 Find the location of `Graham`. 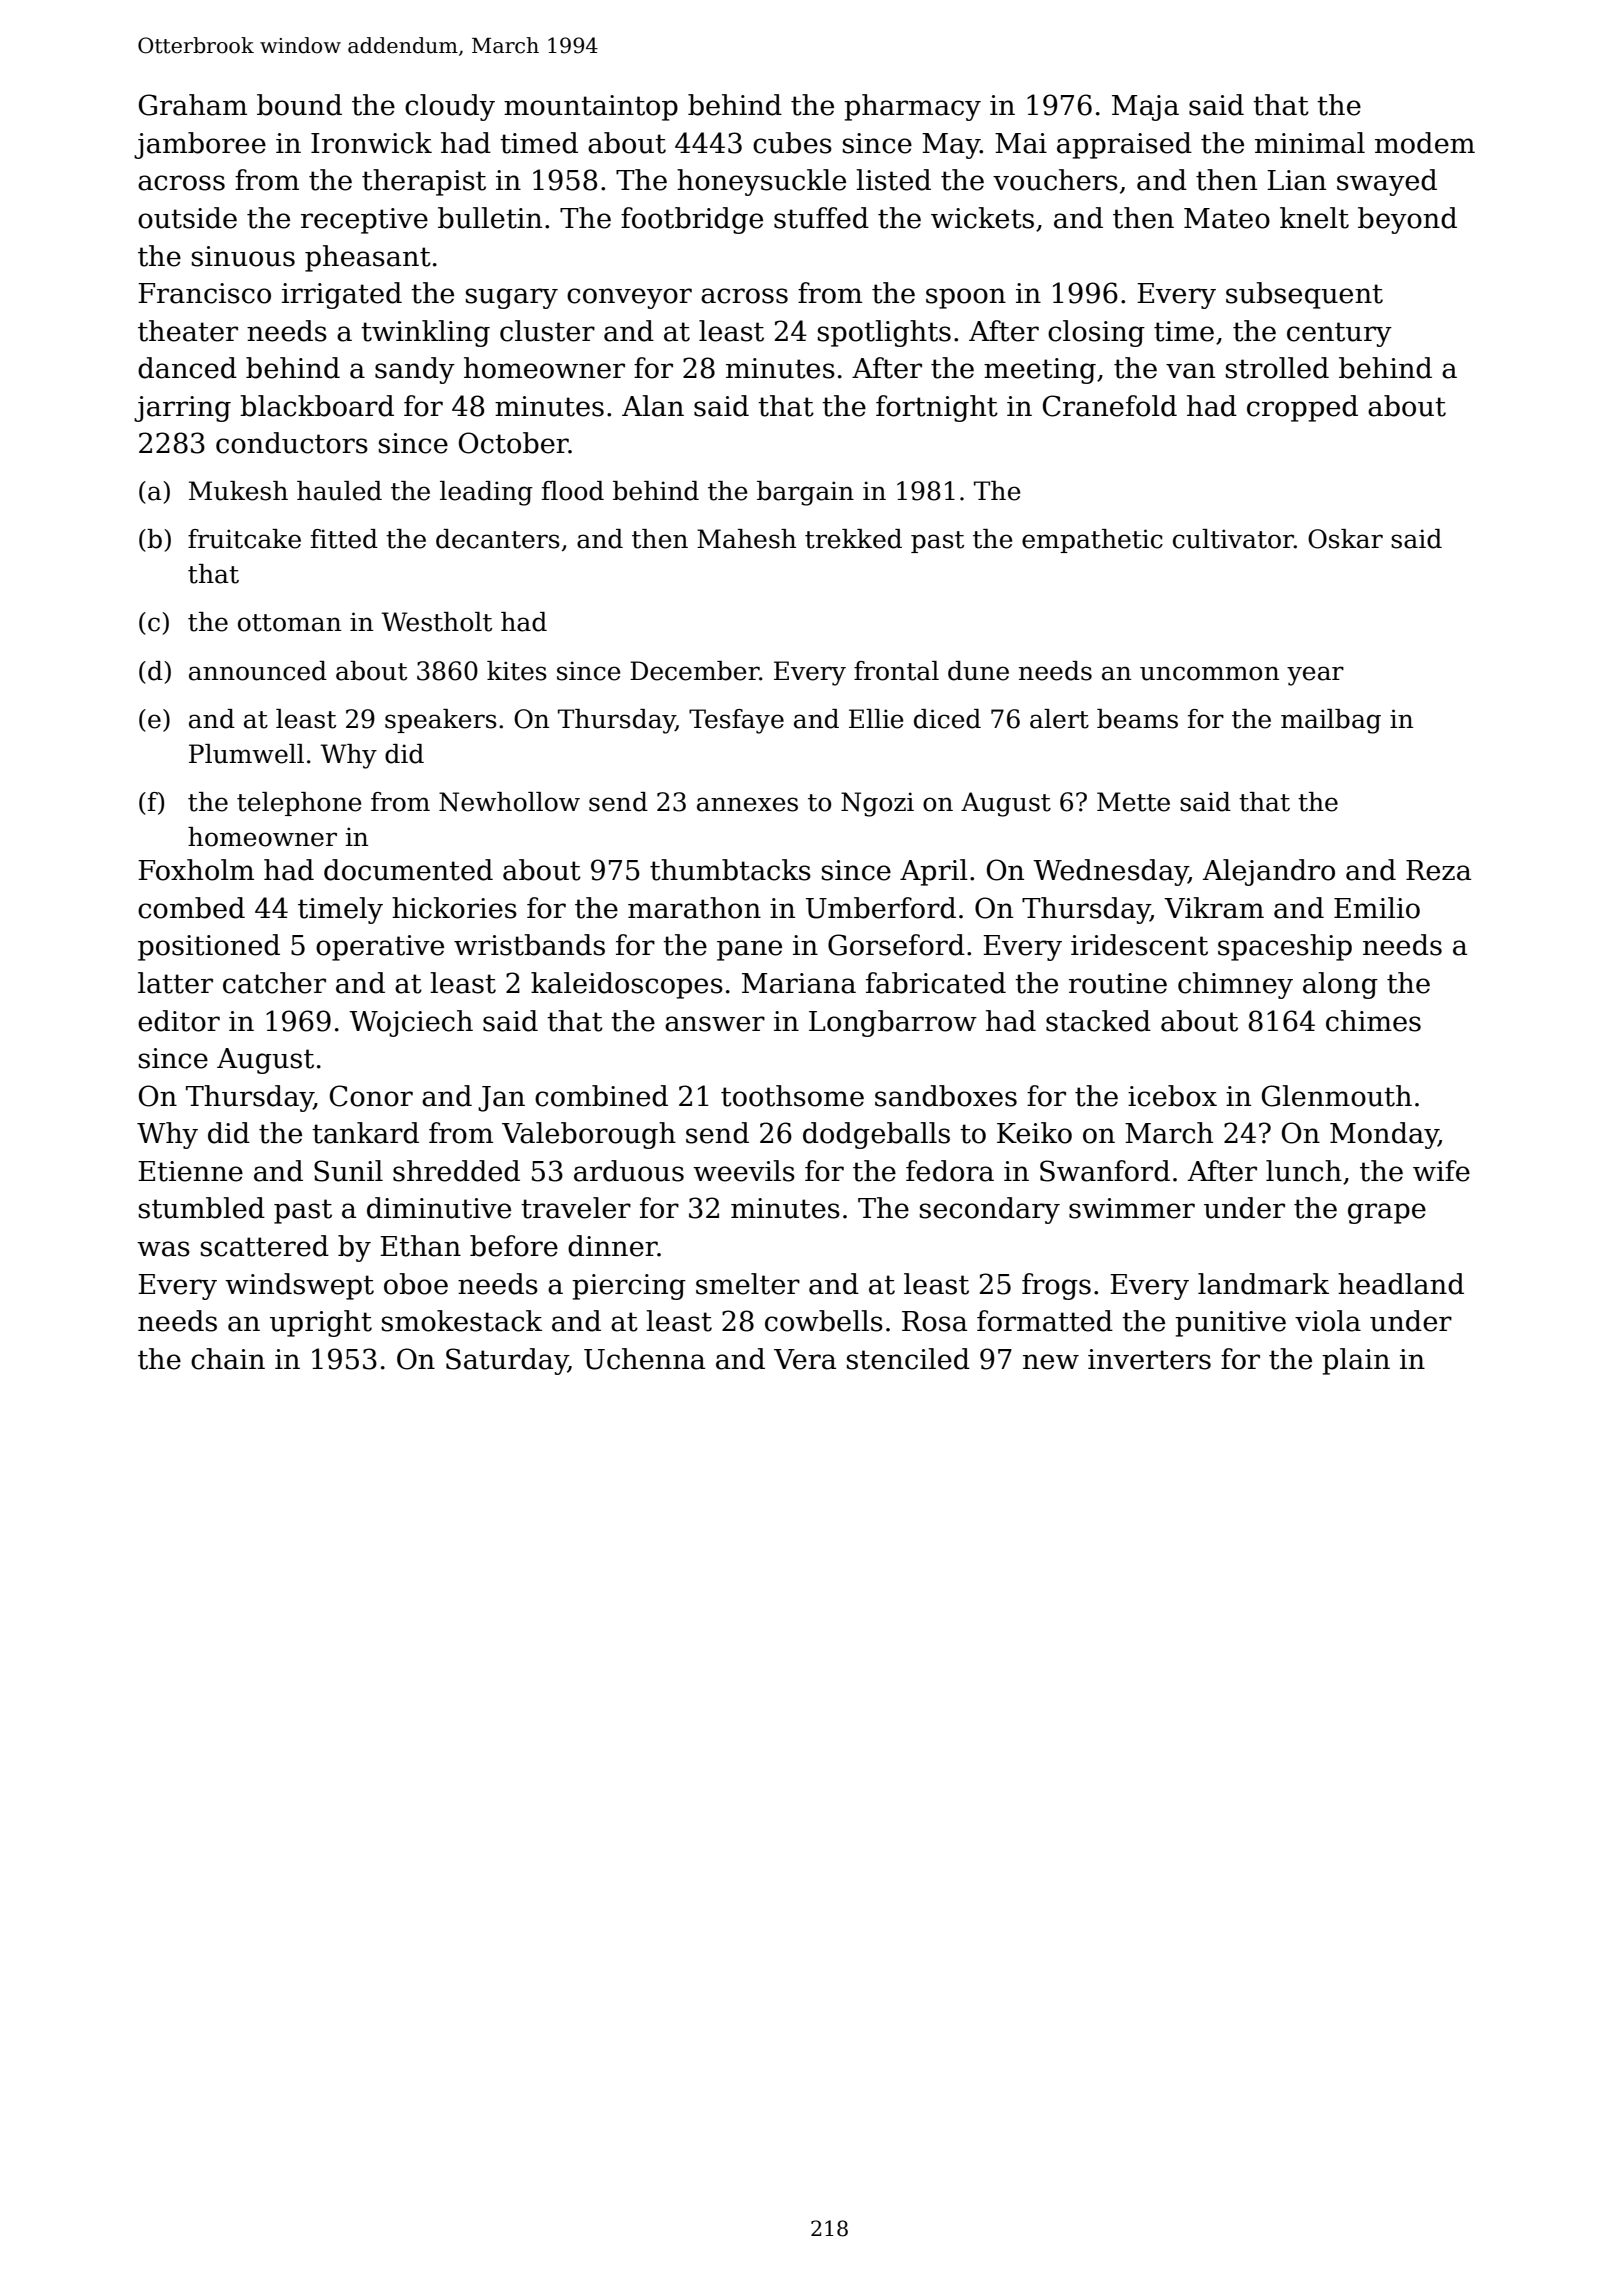

Graham is located at coordinates (193, 105).
